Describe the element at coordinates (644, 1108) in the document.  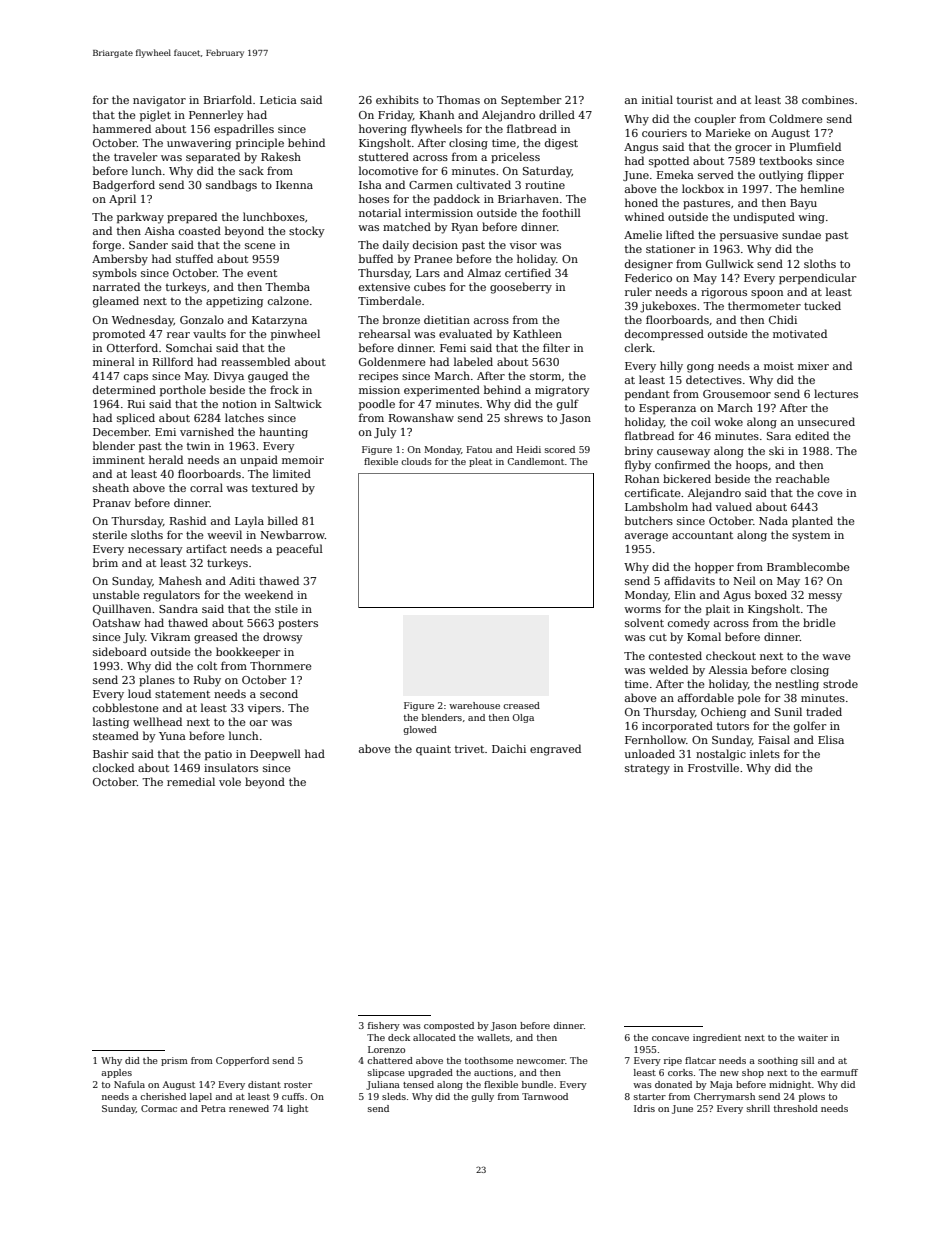
I see `Idris` at that location.
